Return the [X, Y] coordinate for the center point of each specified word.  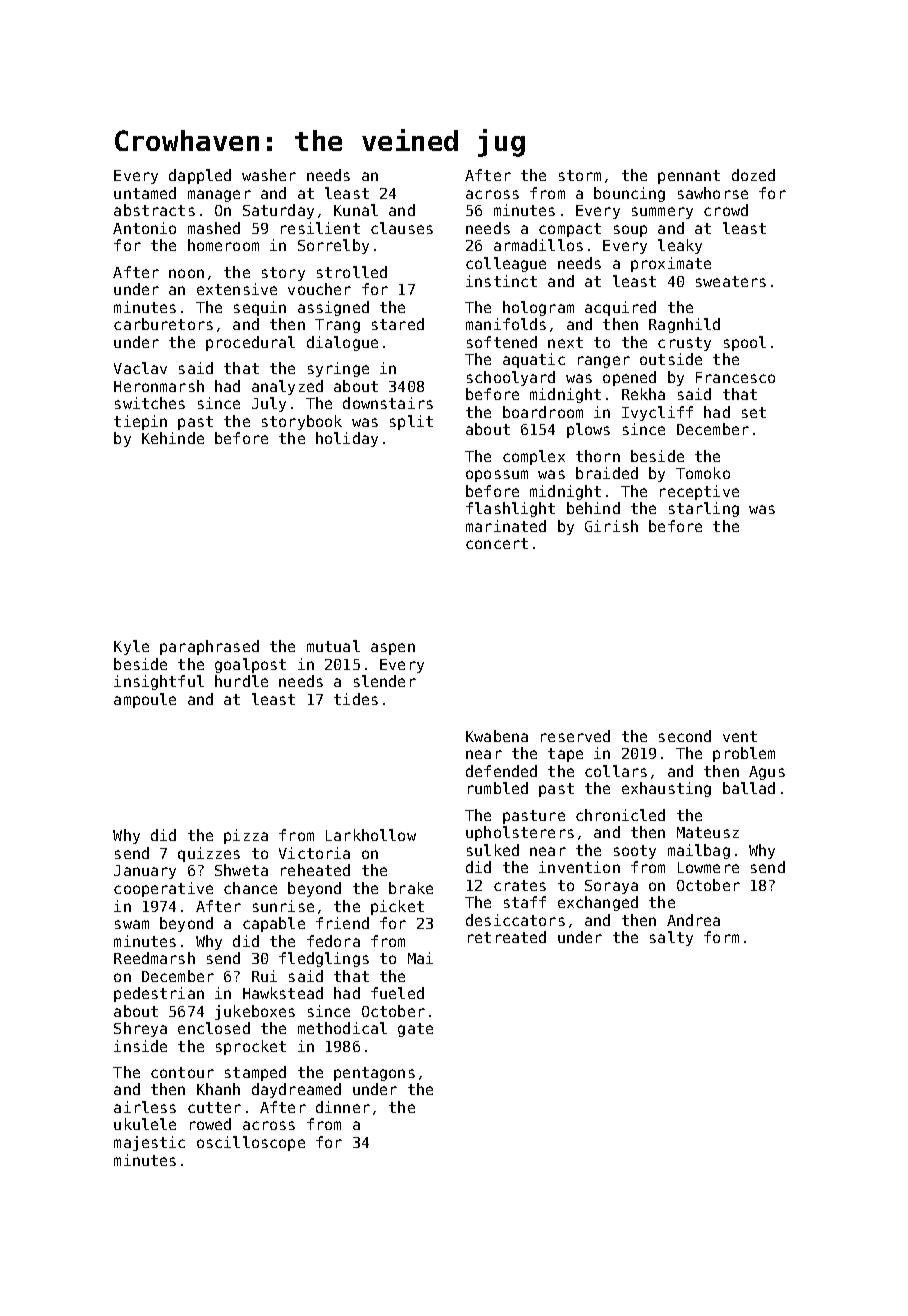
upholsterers [520, 833]
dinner [343, 1107]
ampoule [145, 700]
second [685, 736]
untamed [145, 193]
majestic [149, 1143]
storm [580, 175]
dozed [753, 175]
